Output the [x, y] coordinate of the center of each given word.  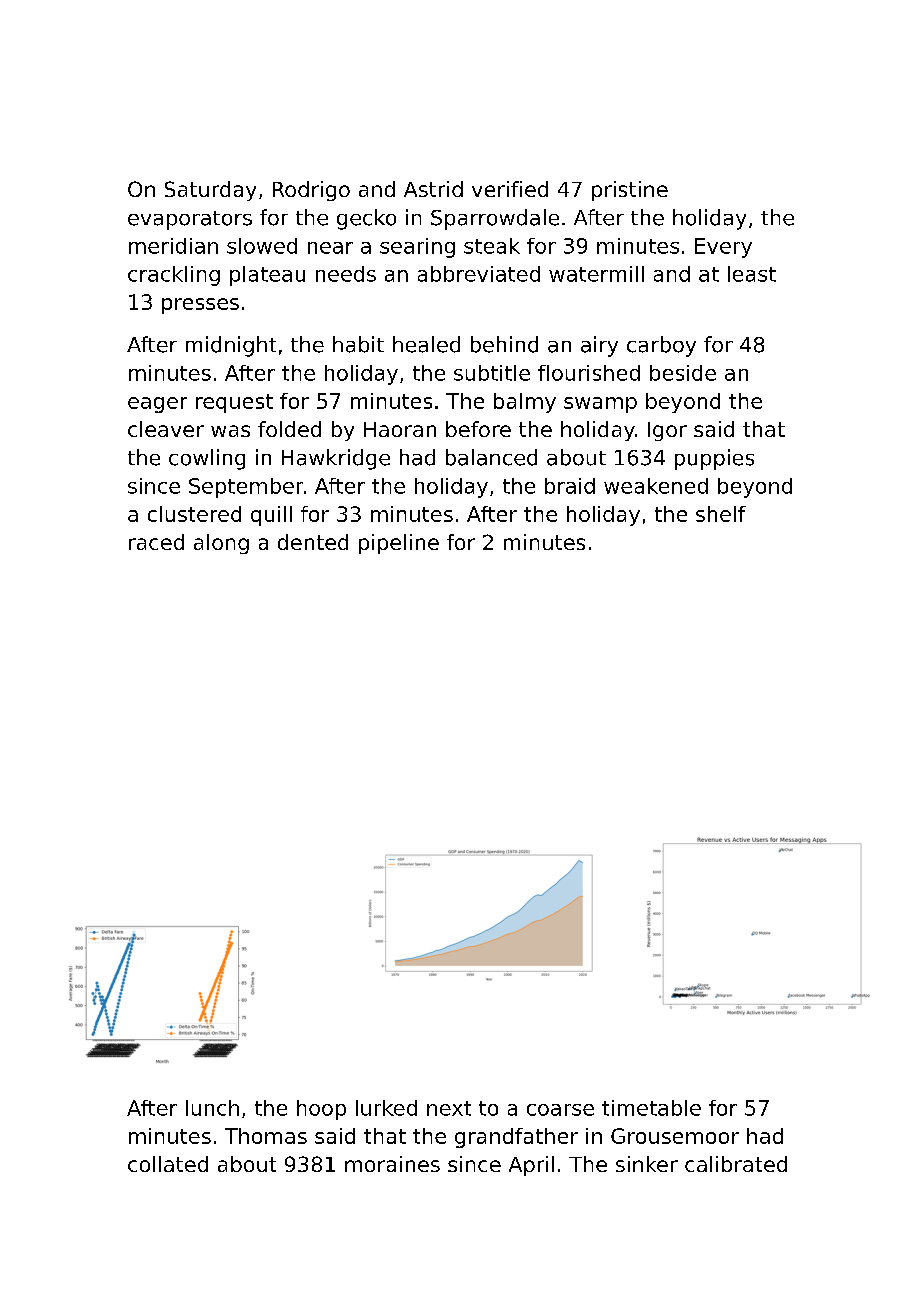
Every [723, 248]
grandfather [516, 1138]
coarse [560, 1110]
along [221, 544]
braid [570, 486]
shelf [721, 514]
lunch [212, 1108]
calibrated [736, 1164]
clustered [194, 514]
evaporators [190, 220]
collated [168, 1164]
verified [510, 189]
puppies [714, 459]
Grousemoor [675, 1136]
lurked [386, 1108]
